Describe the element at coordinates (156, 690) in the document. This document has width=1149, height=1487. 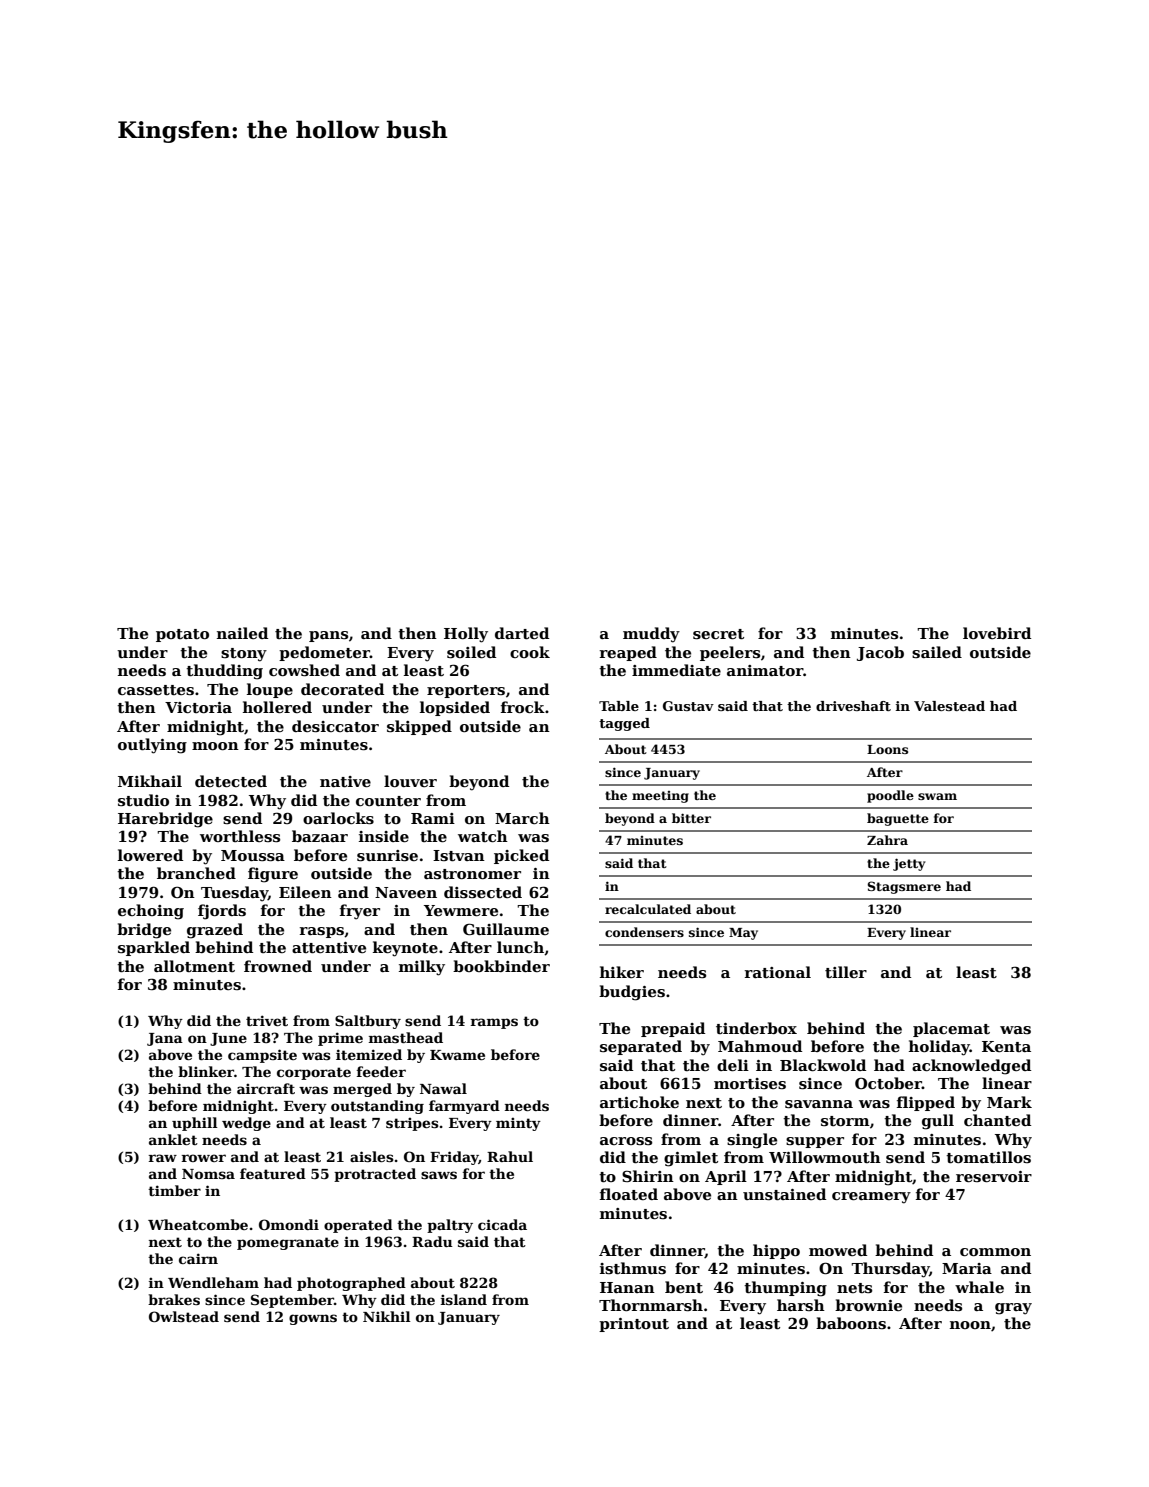
I see `cassettes` at that location.
